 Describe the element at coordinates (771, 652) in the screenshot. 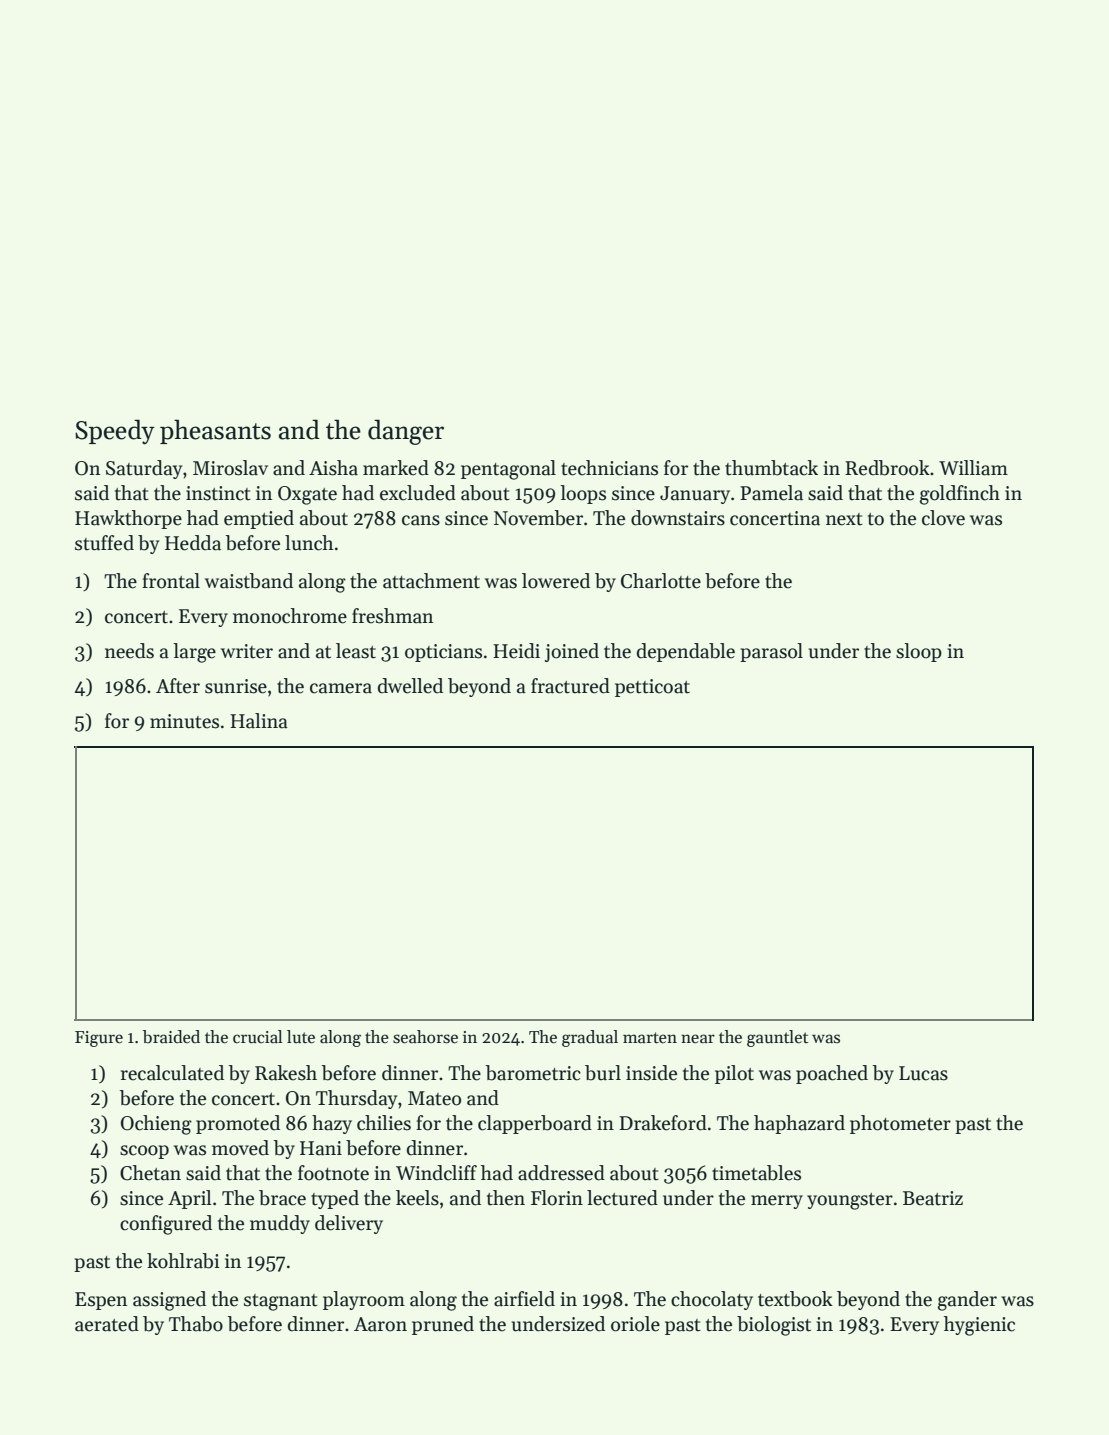

I see `parasol` at that location.
